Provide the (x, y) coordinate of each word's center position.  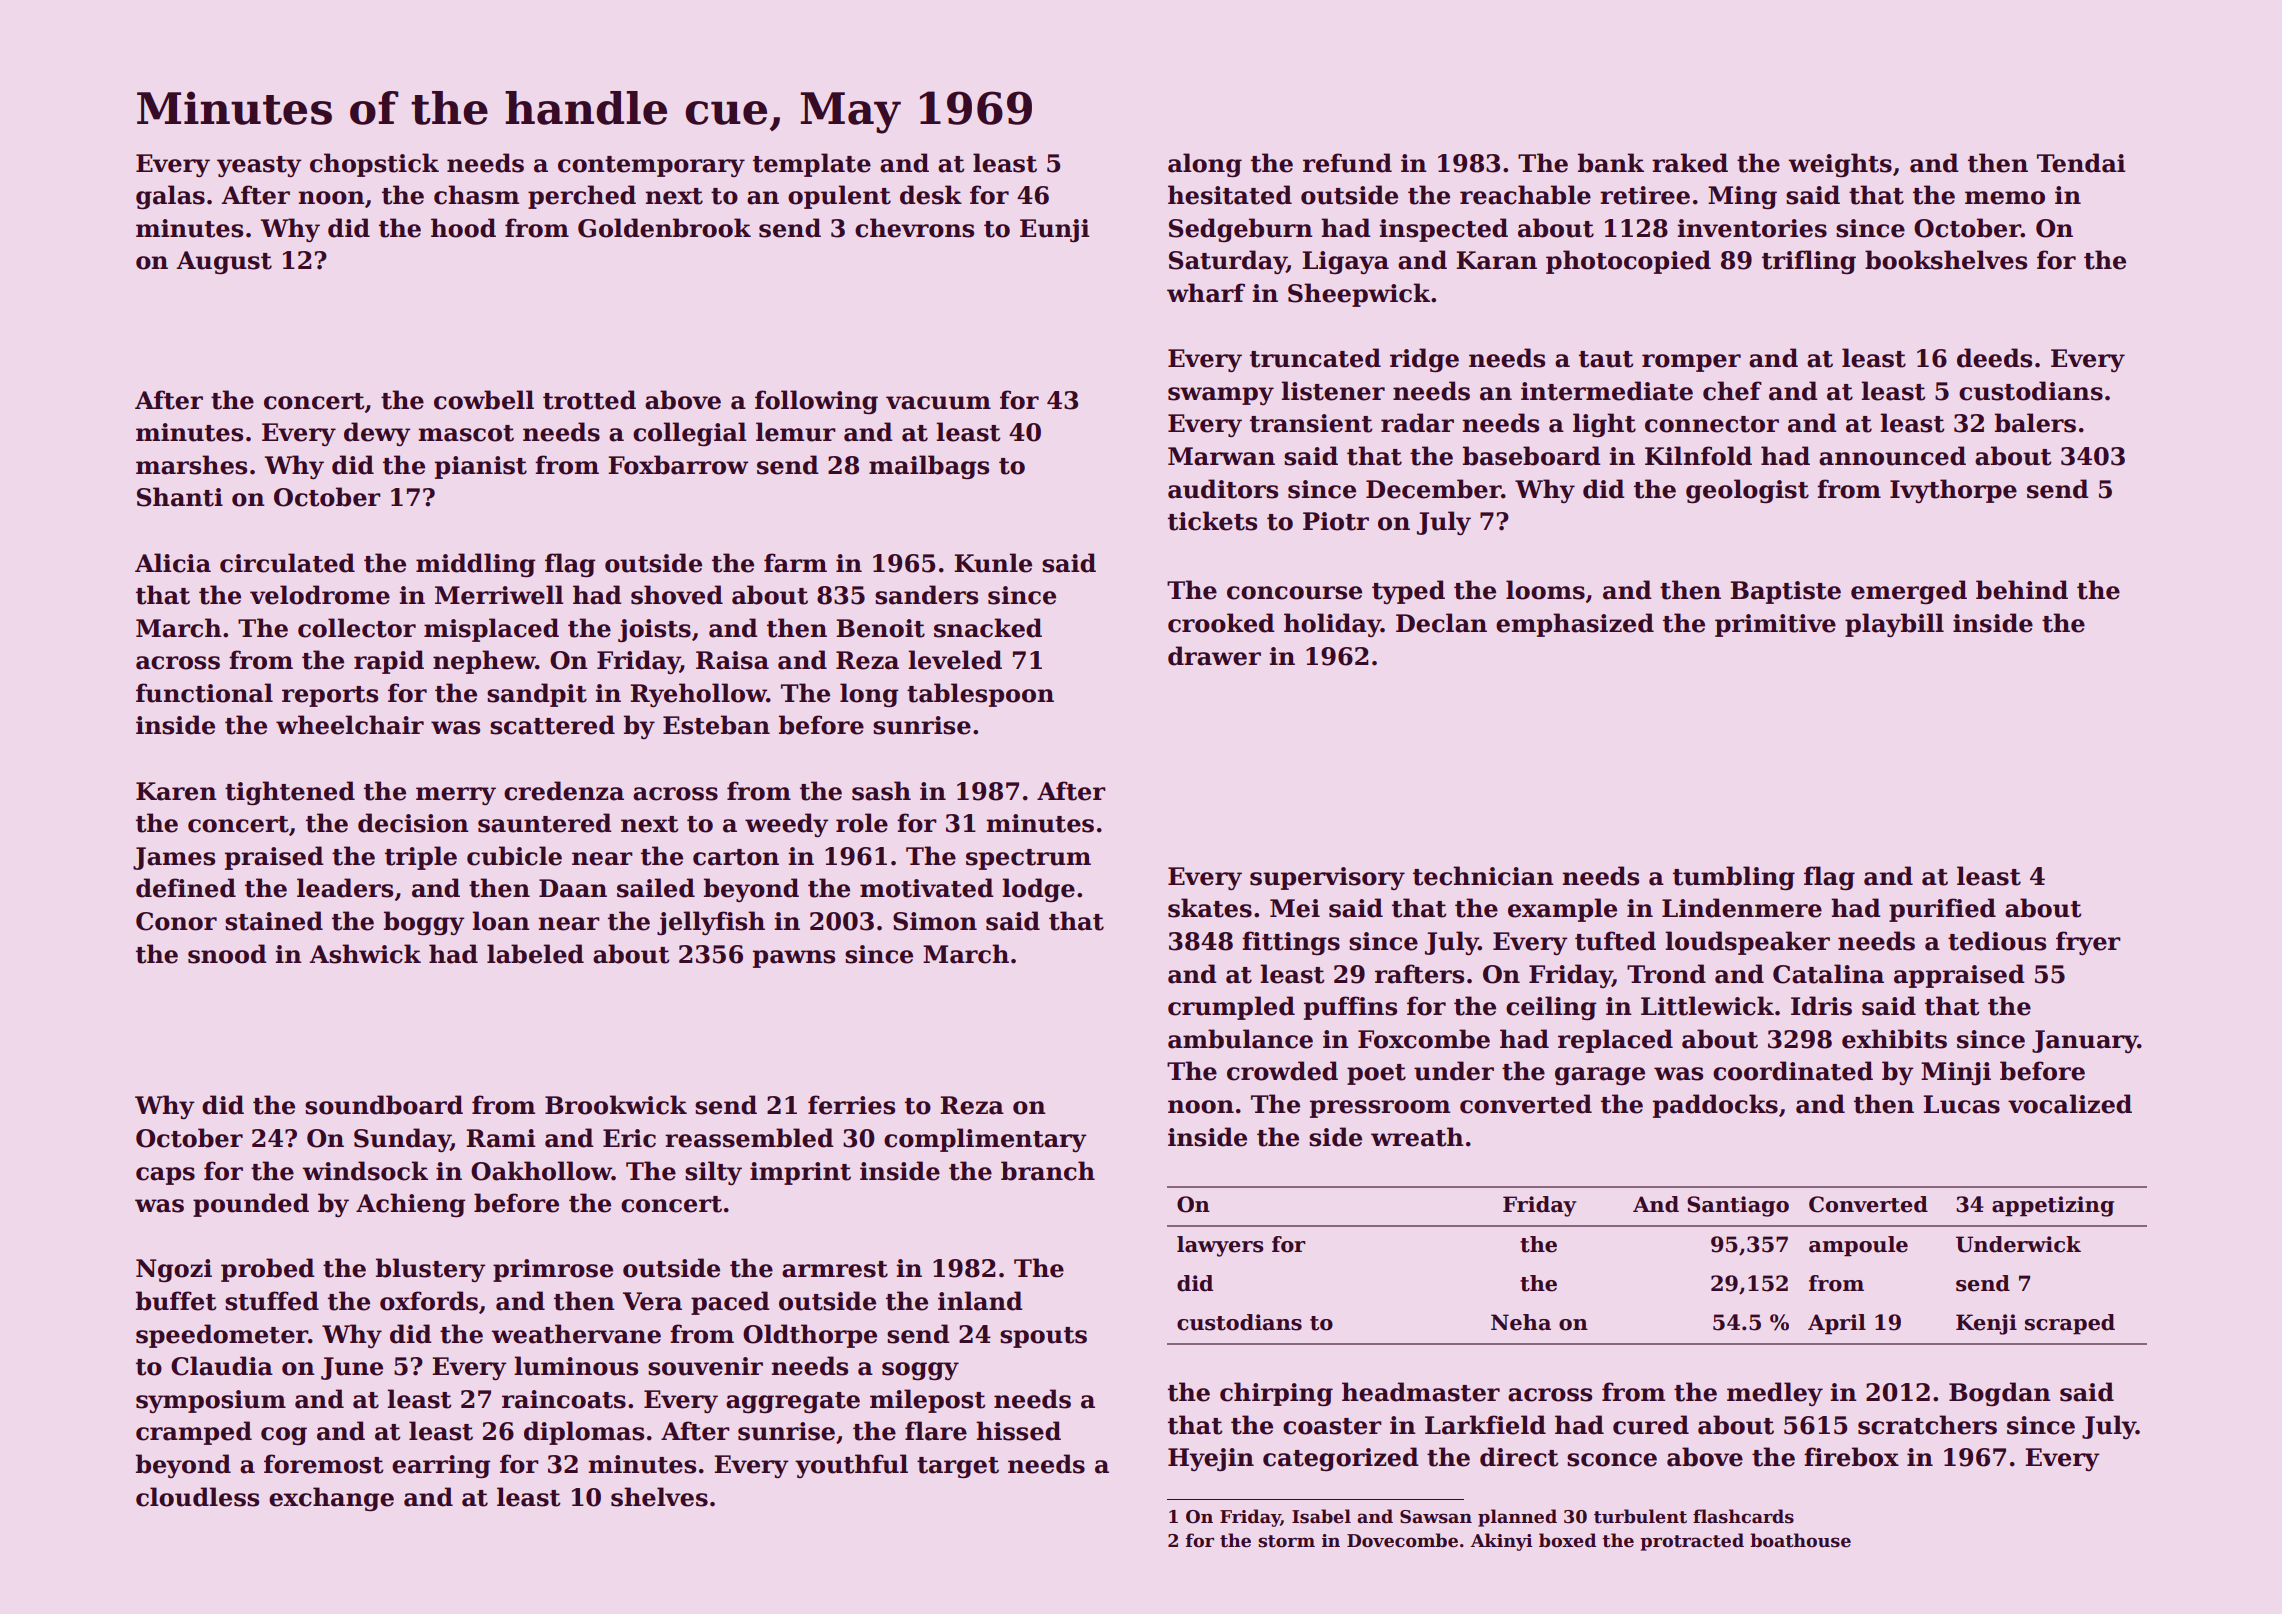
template (812, 165)
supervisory (1327, 878)
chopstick (374, 165)
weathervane (576, 1334)
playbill (1894, 625)
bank (1611, 163)
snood (227, 954)
